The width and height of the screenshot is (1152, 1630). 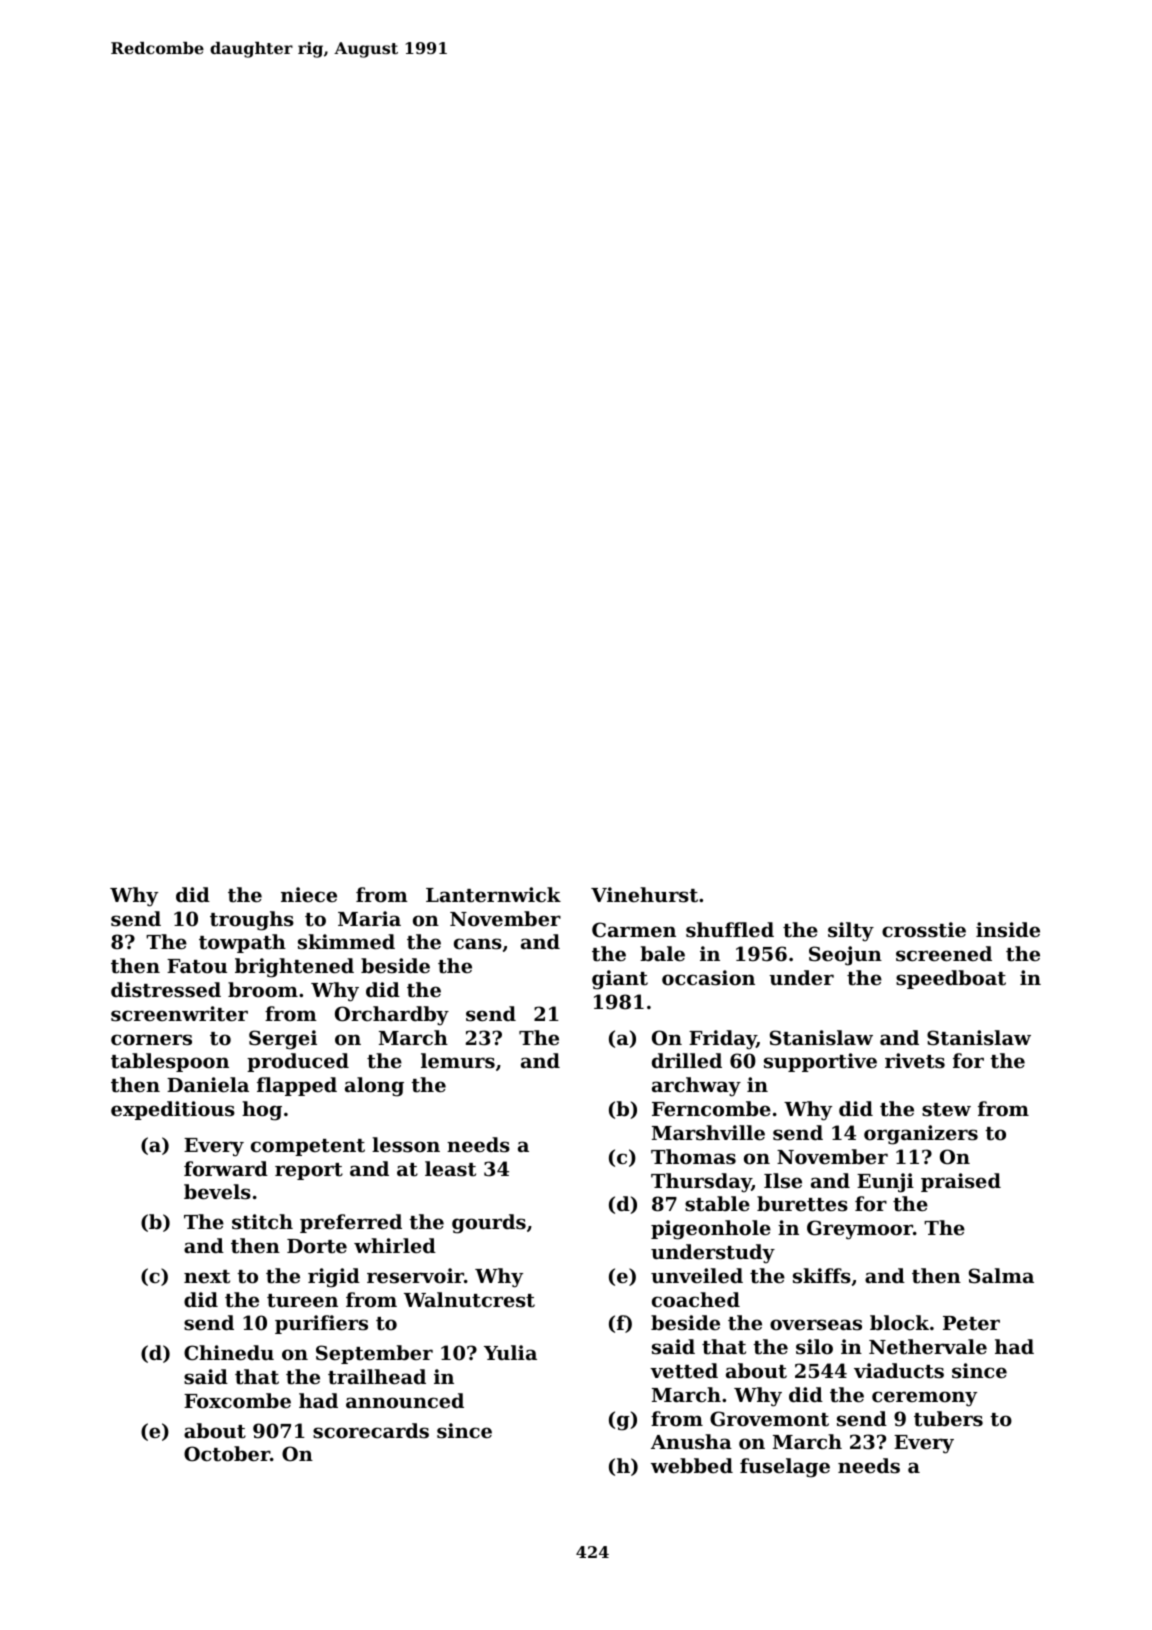 What do you see at coordinates (346, 942) in the screenshot?
I see `skimmed` at bounding box center [346, 942].
